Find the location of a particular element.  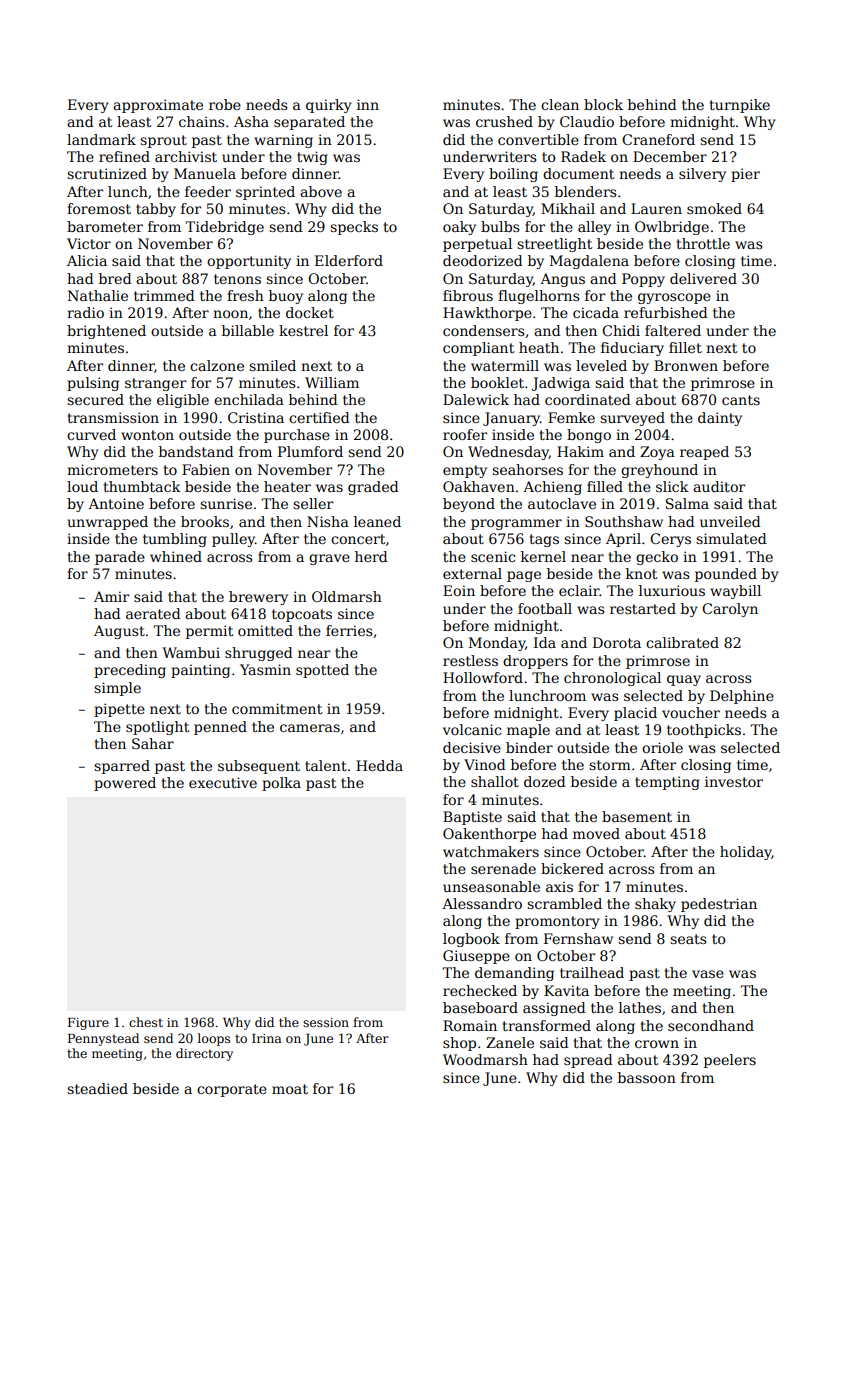

parade is located at coordinates (120, 558).
